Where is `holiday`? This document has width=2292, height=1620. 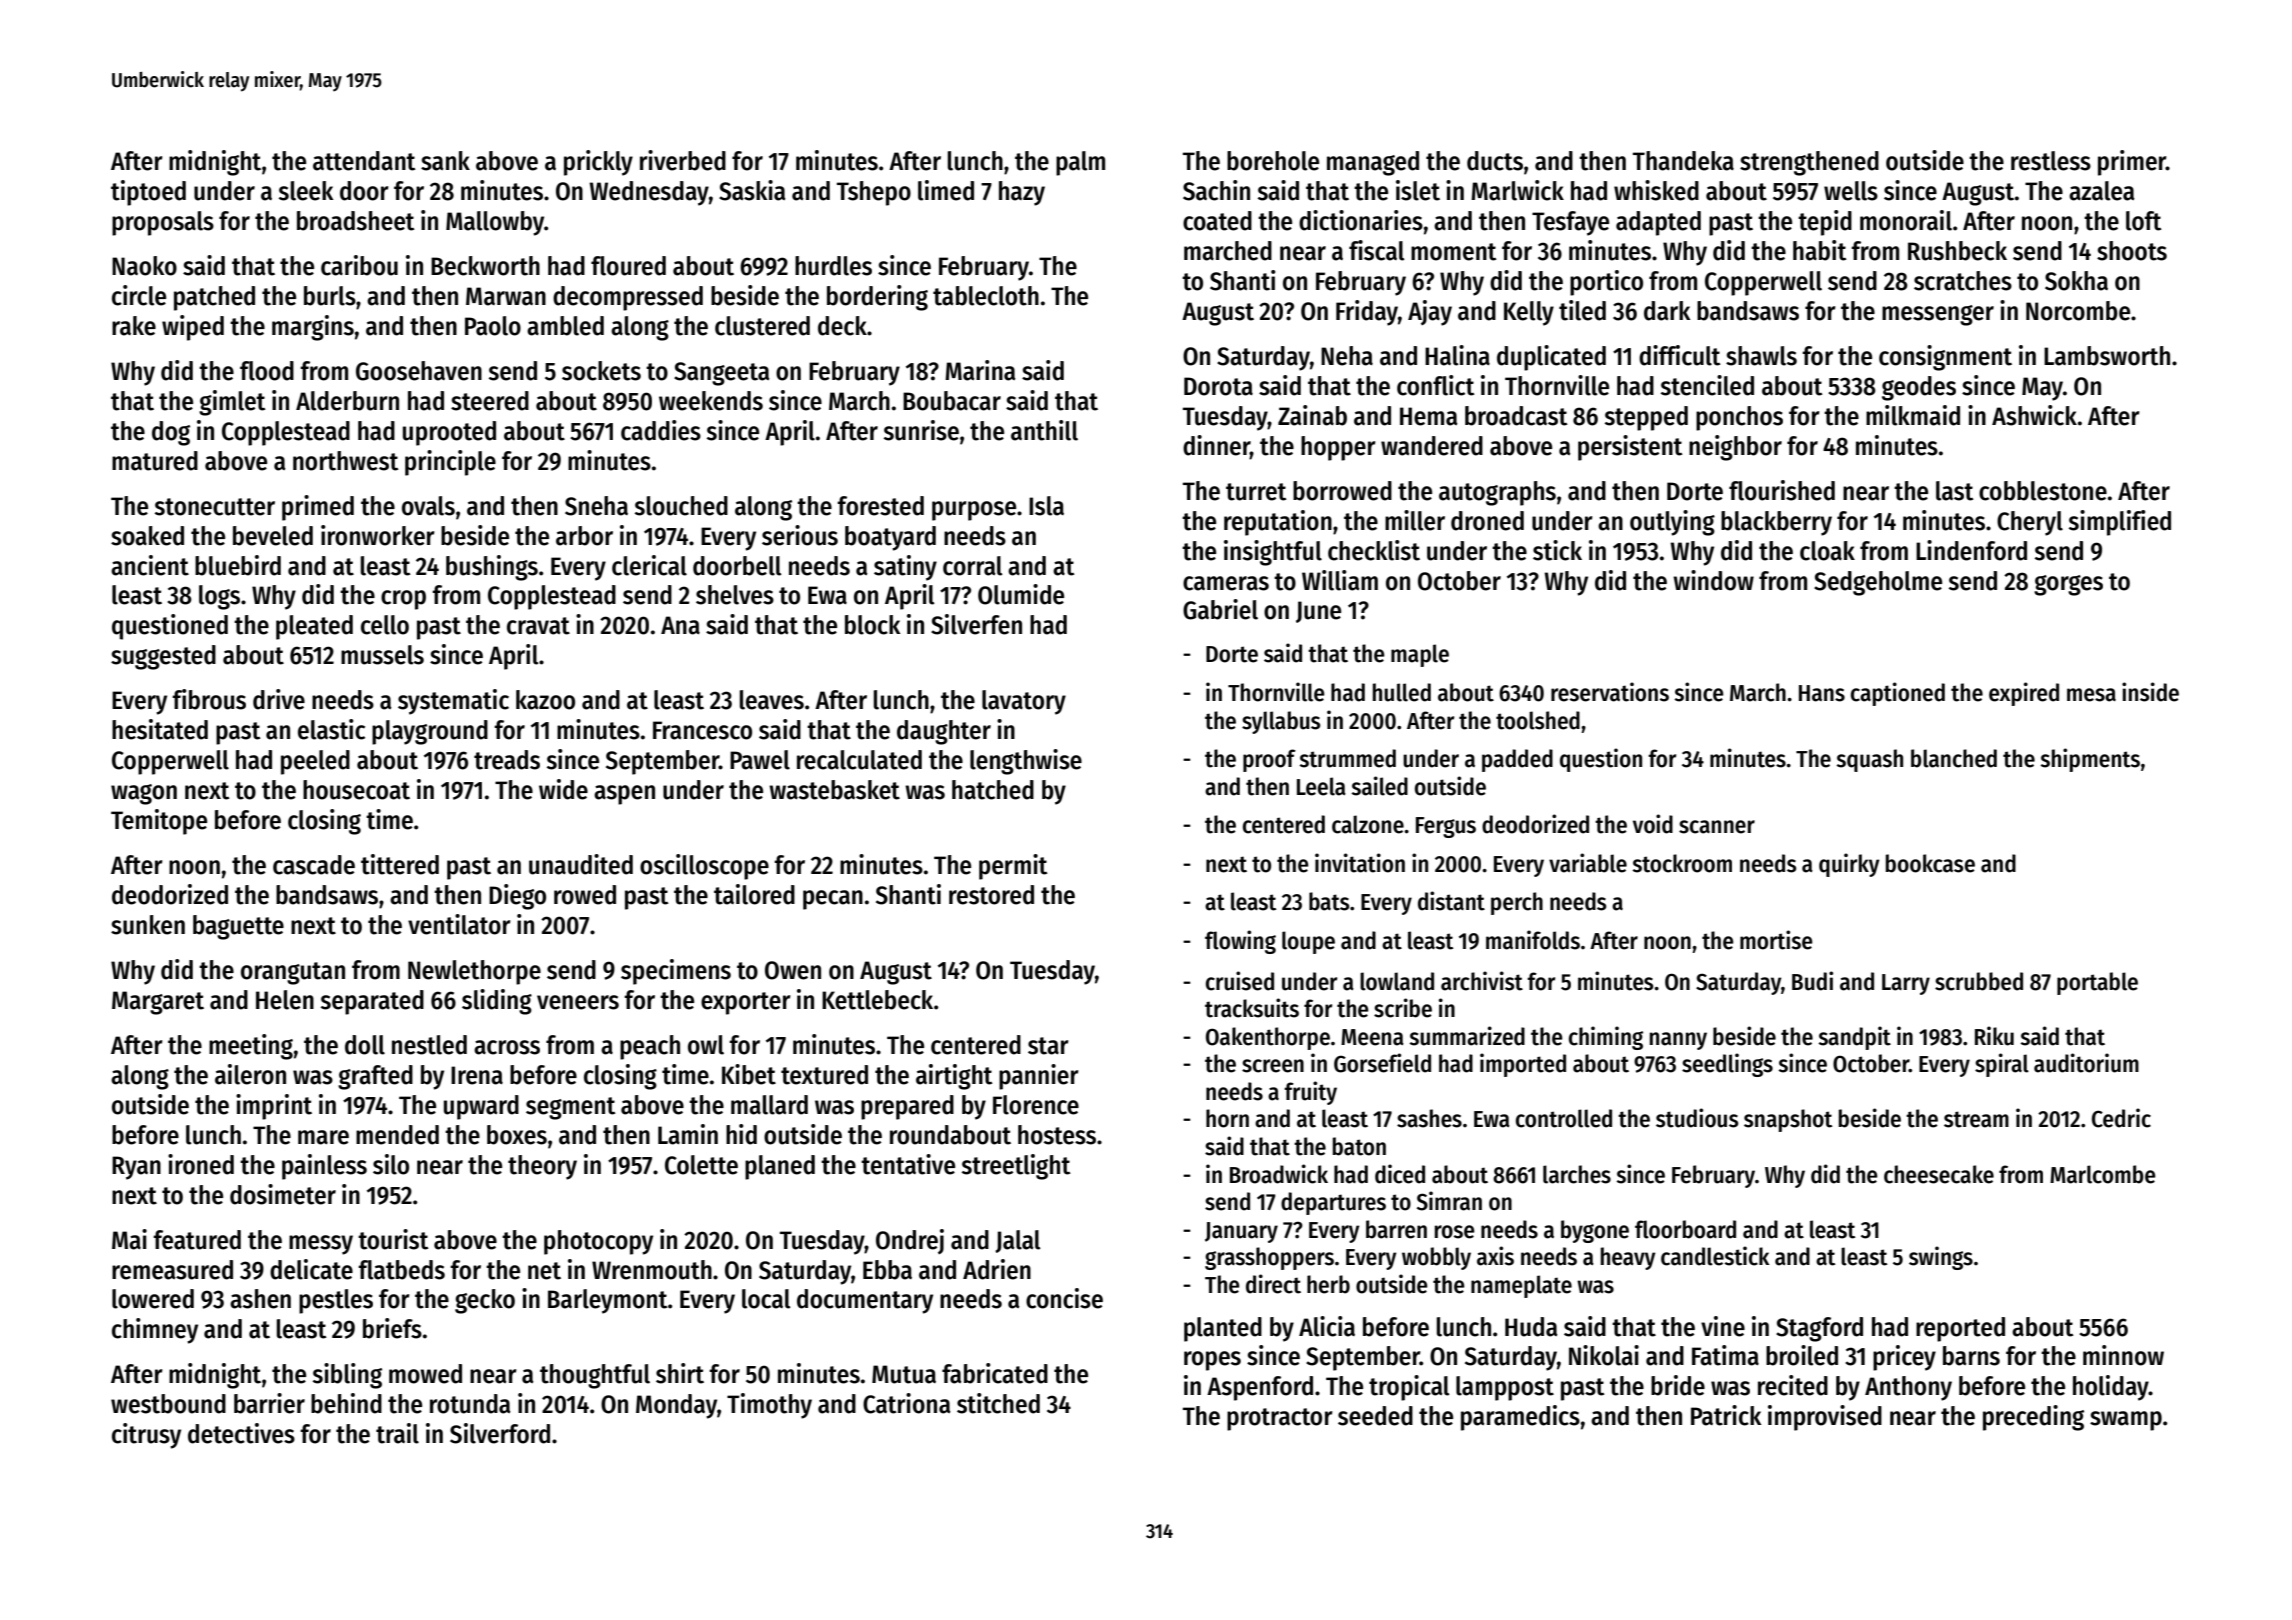
holiday is located at coordinates (2111, 1388).
